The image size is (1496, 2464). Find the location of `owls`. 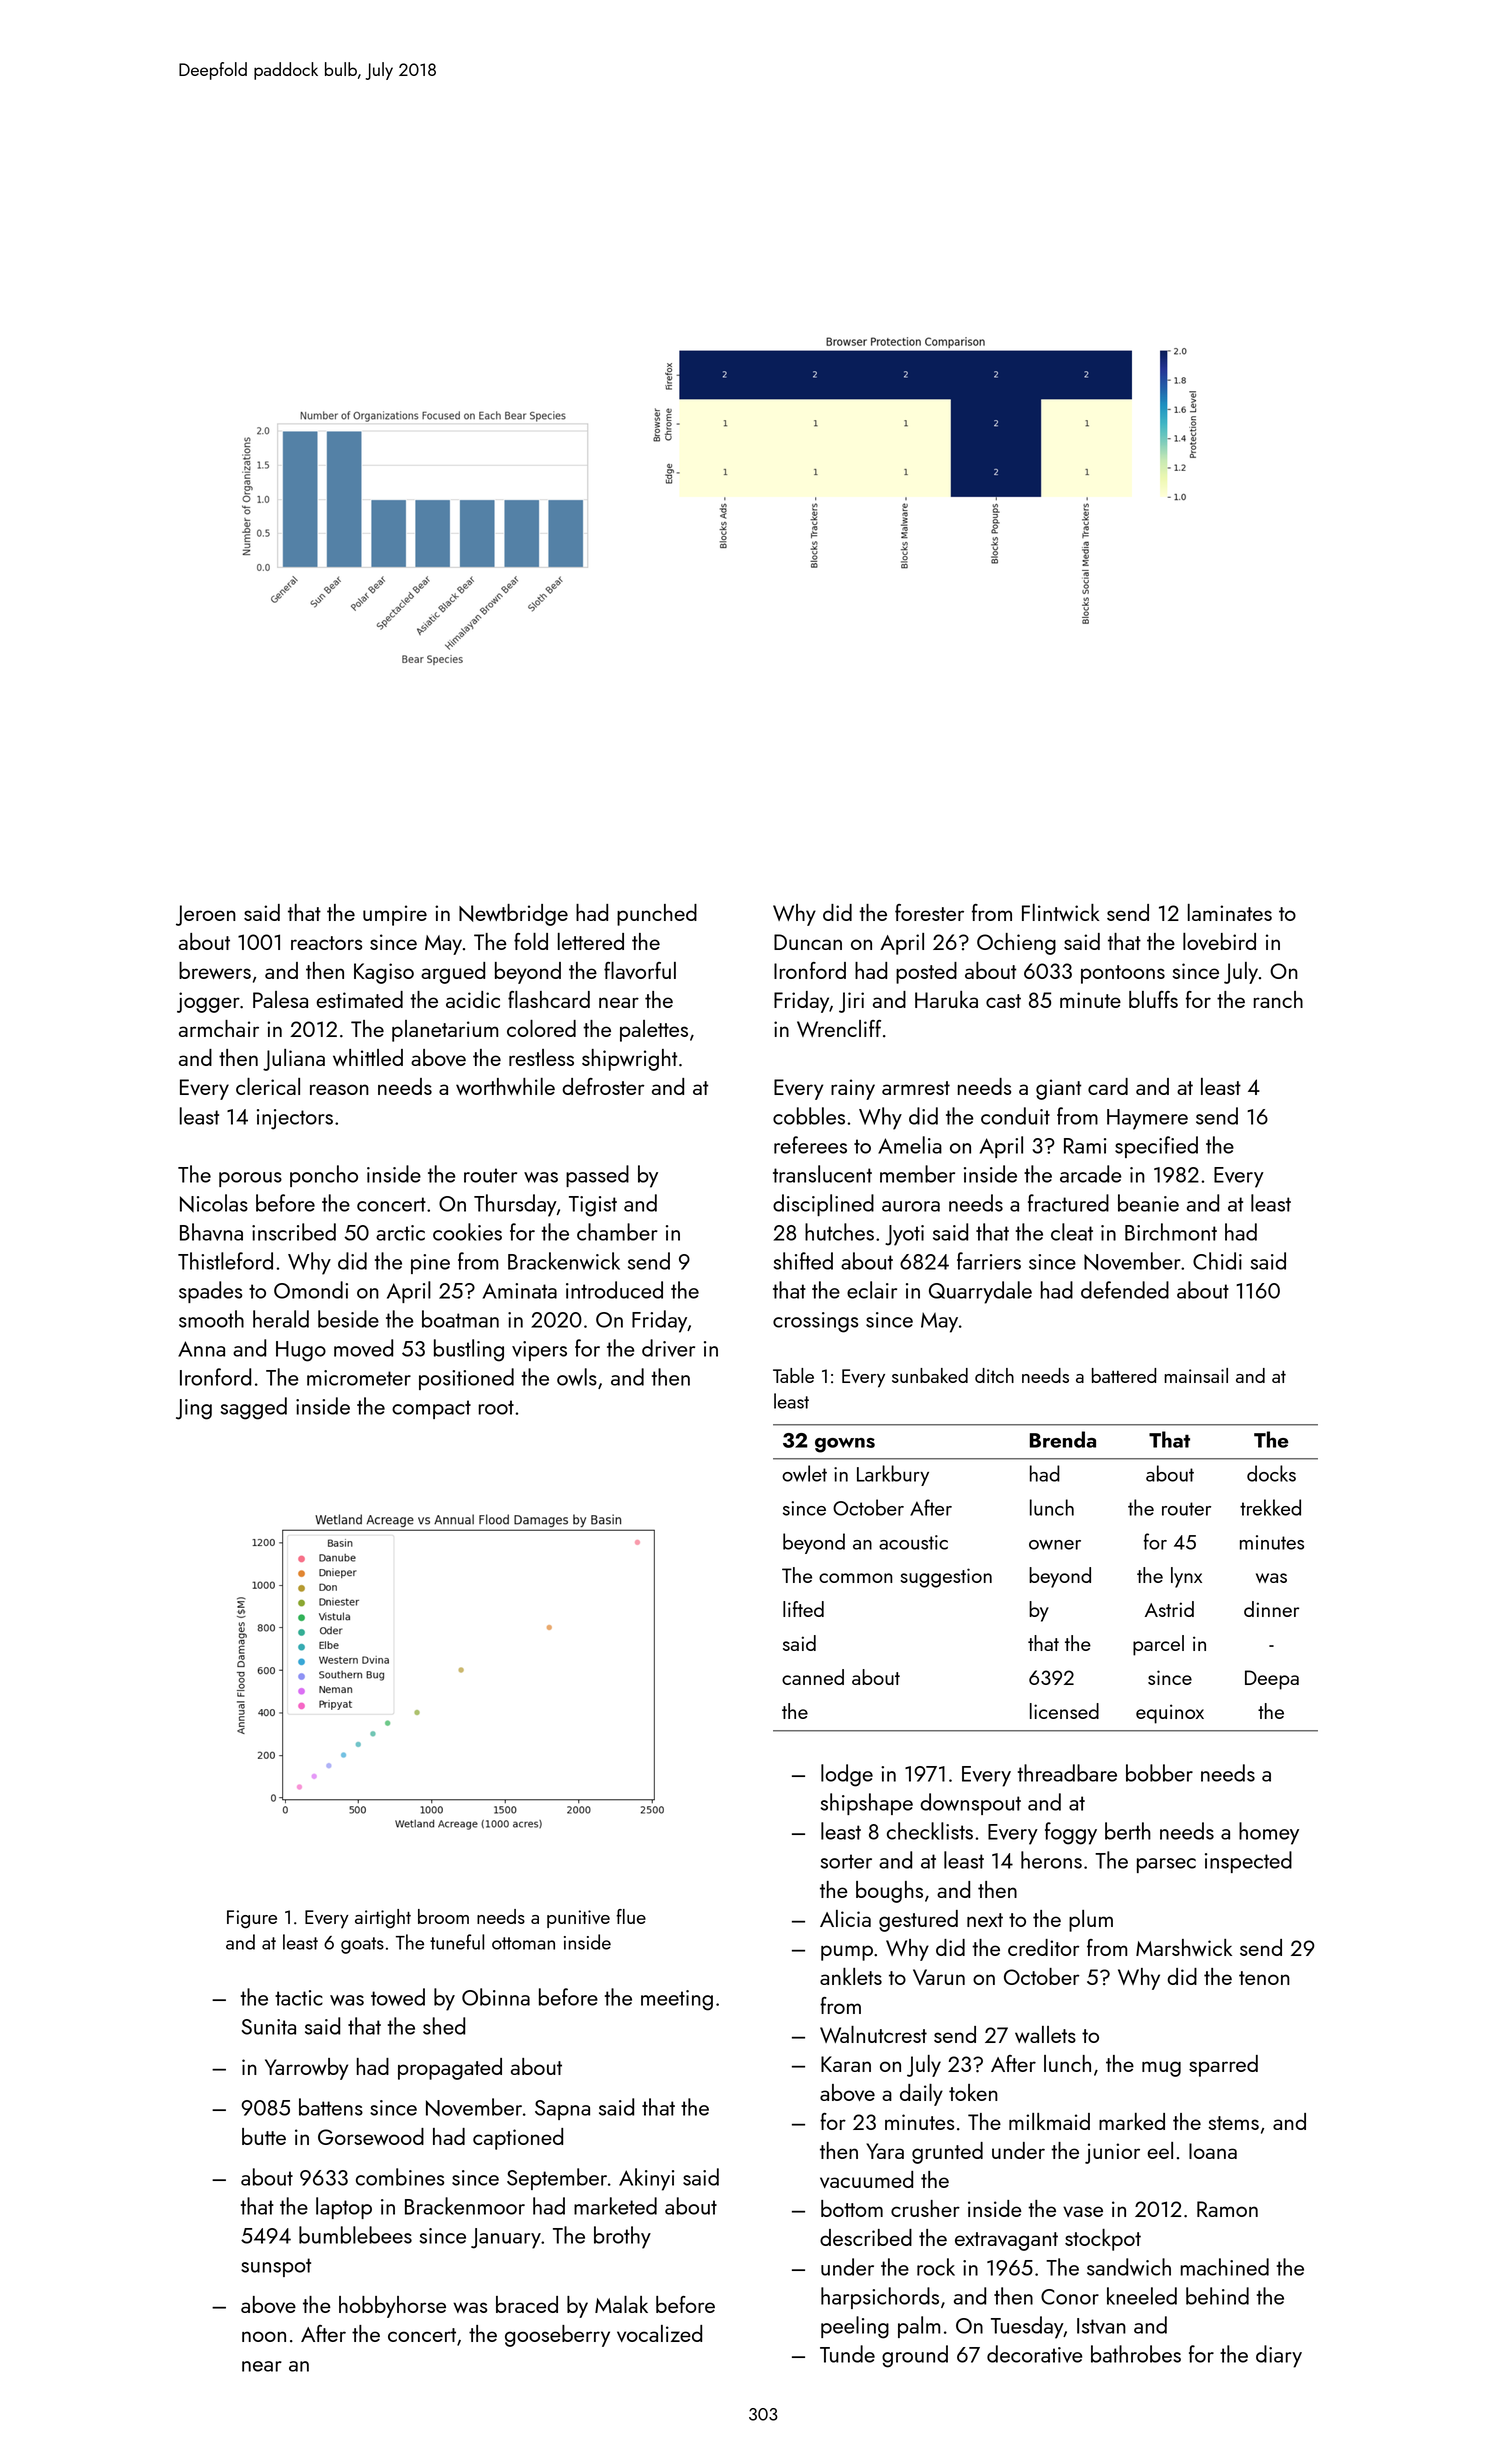

owls is located at coordinates (577, 1377).
